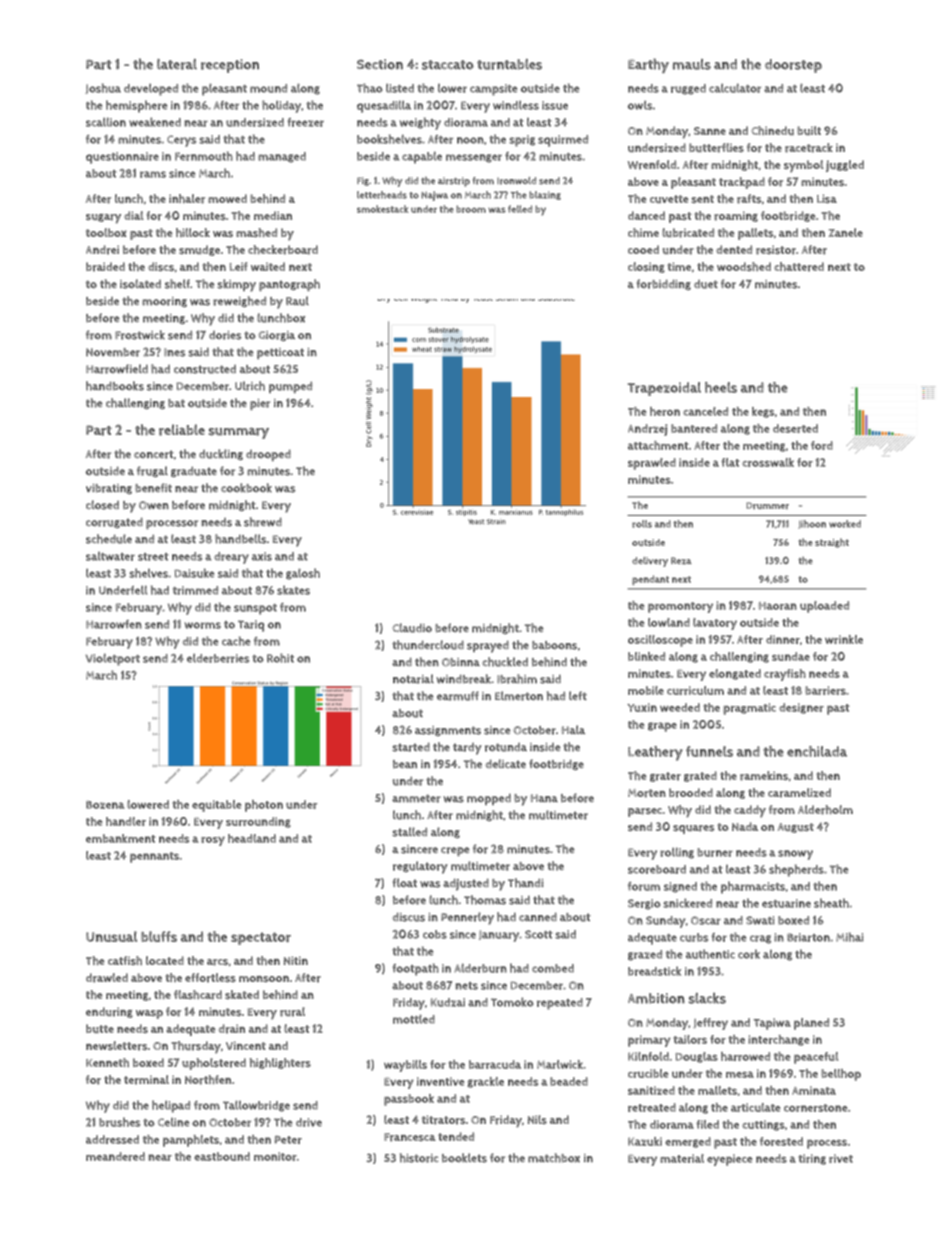 This screenshot has width=952, height=1233. What do you see at coordinates (538, 934) in the screenshot?
I see `Scott` at bounding box center [538, 934].
